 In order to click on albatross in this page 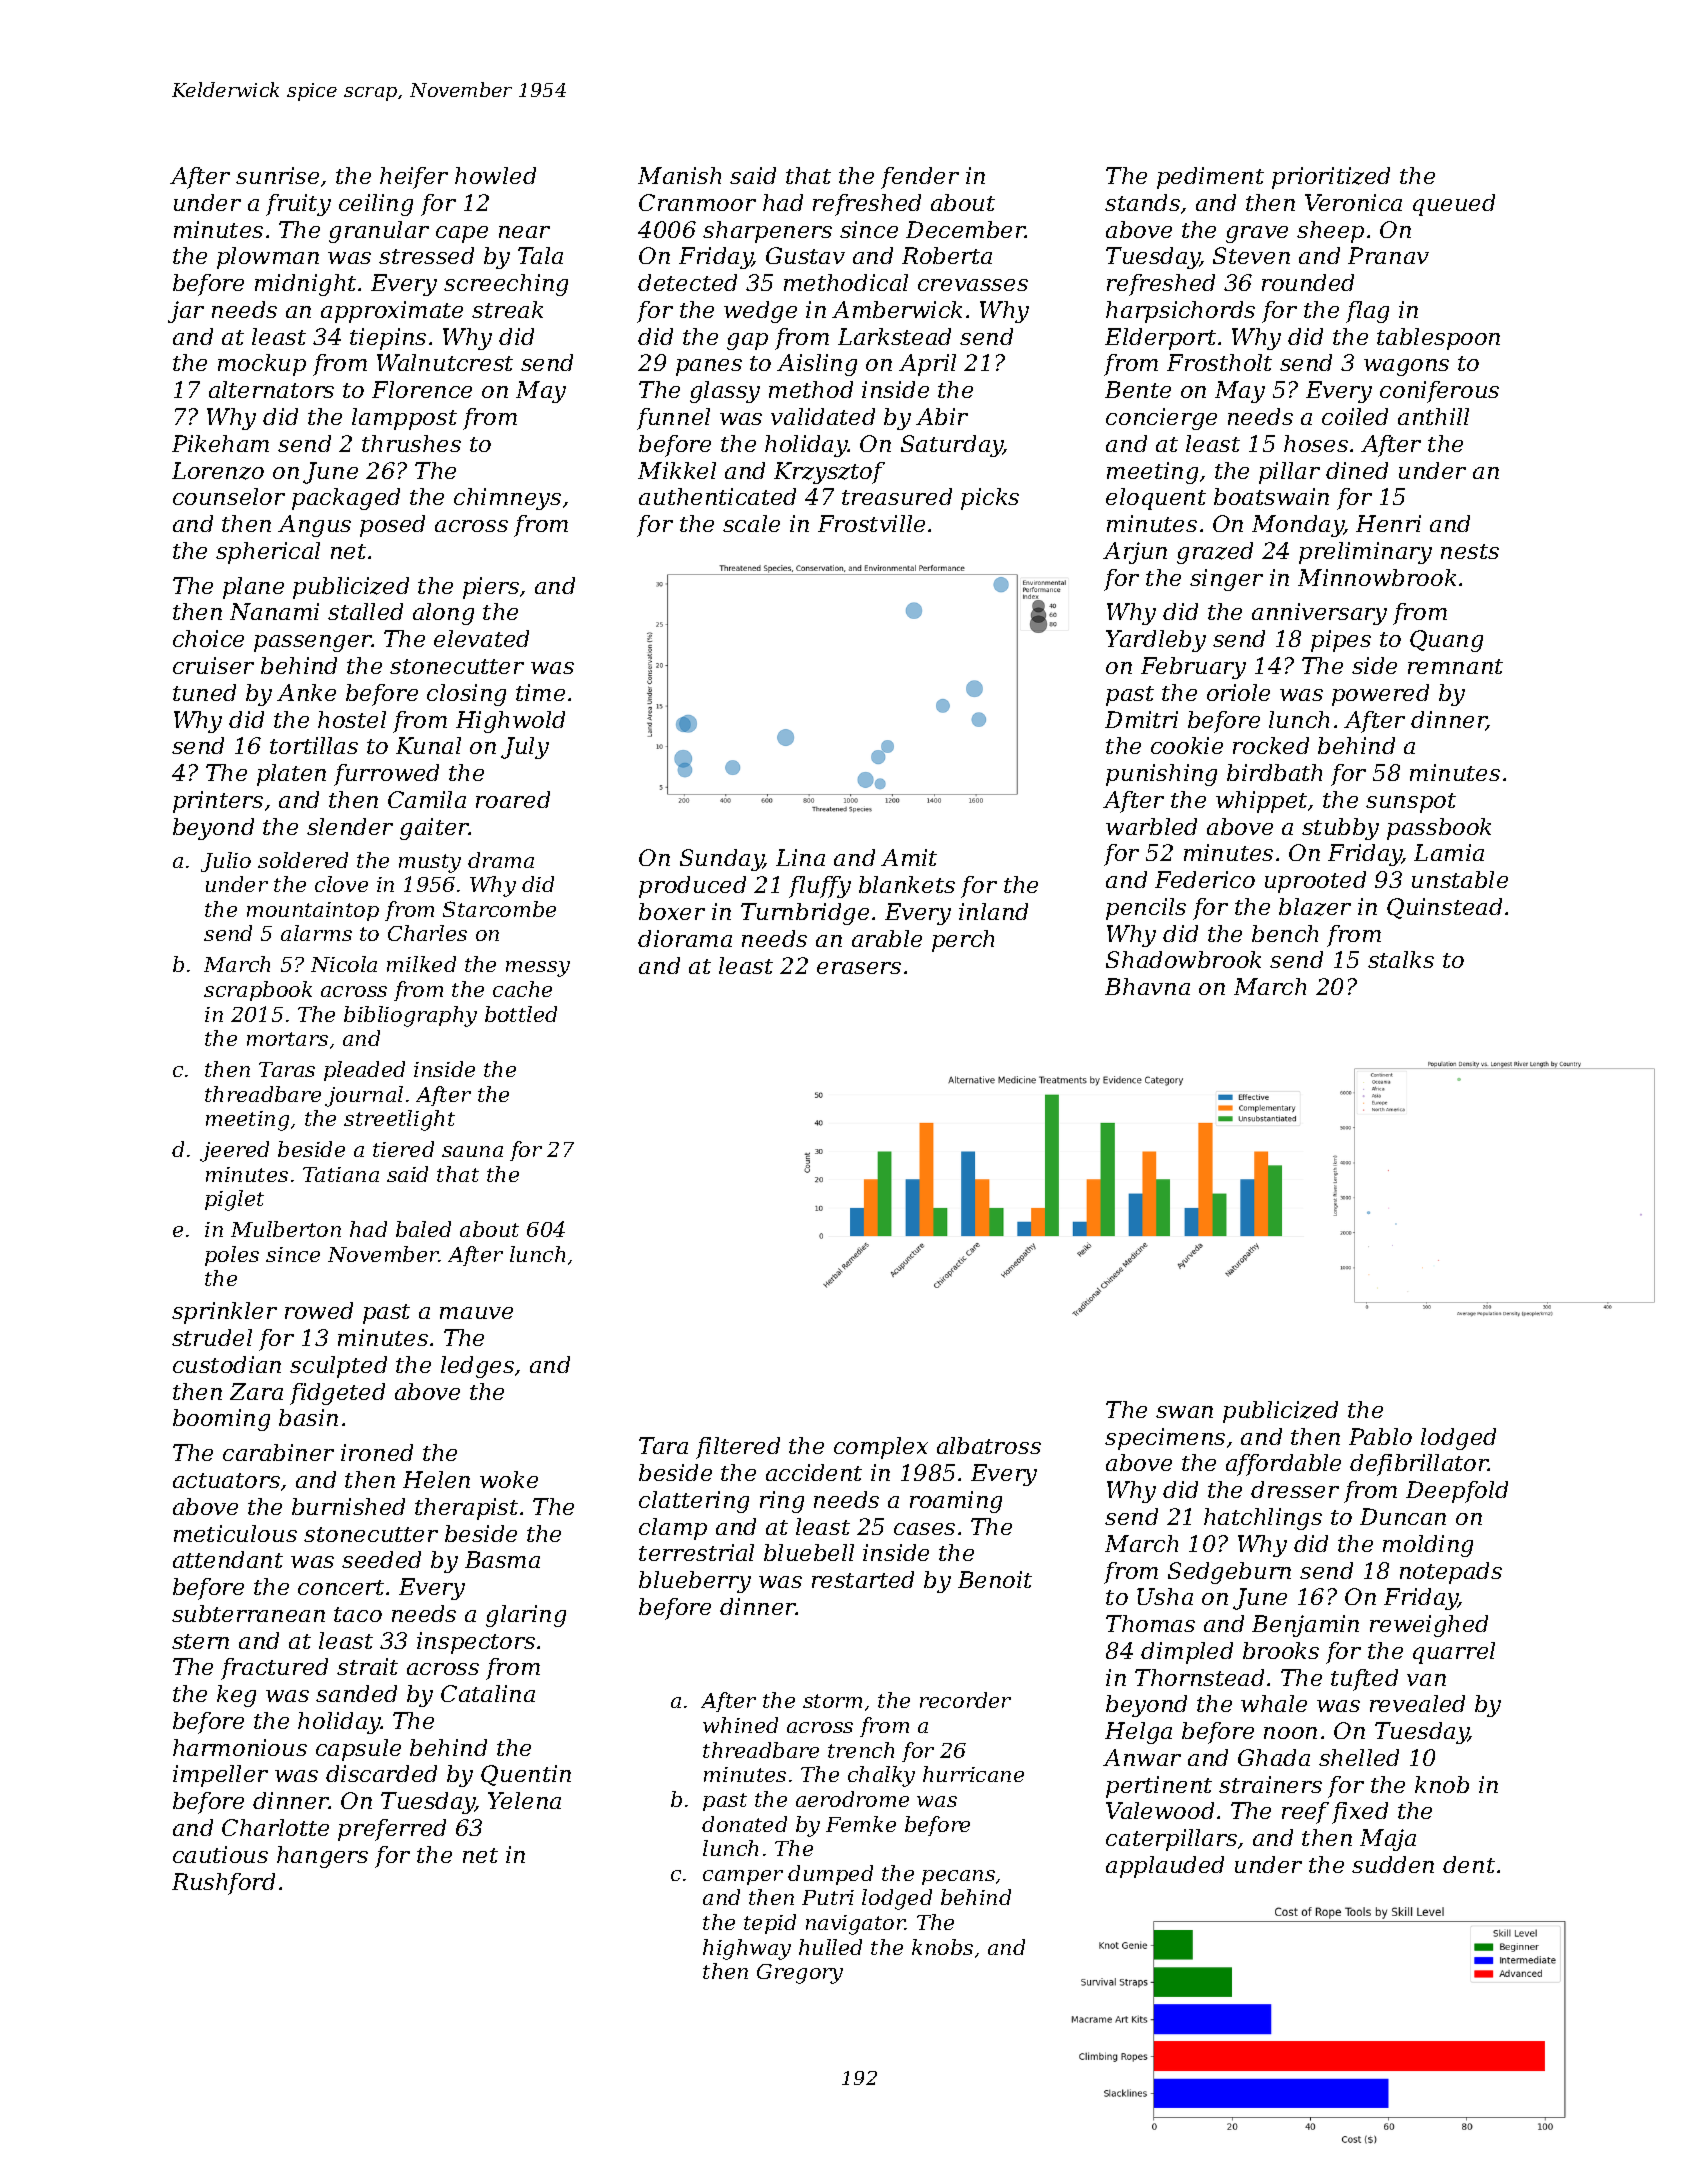, I will do `click(989, 1445)`.
